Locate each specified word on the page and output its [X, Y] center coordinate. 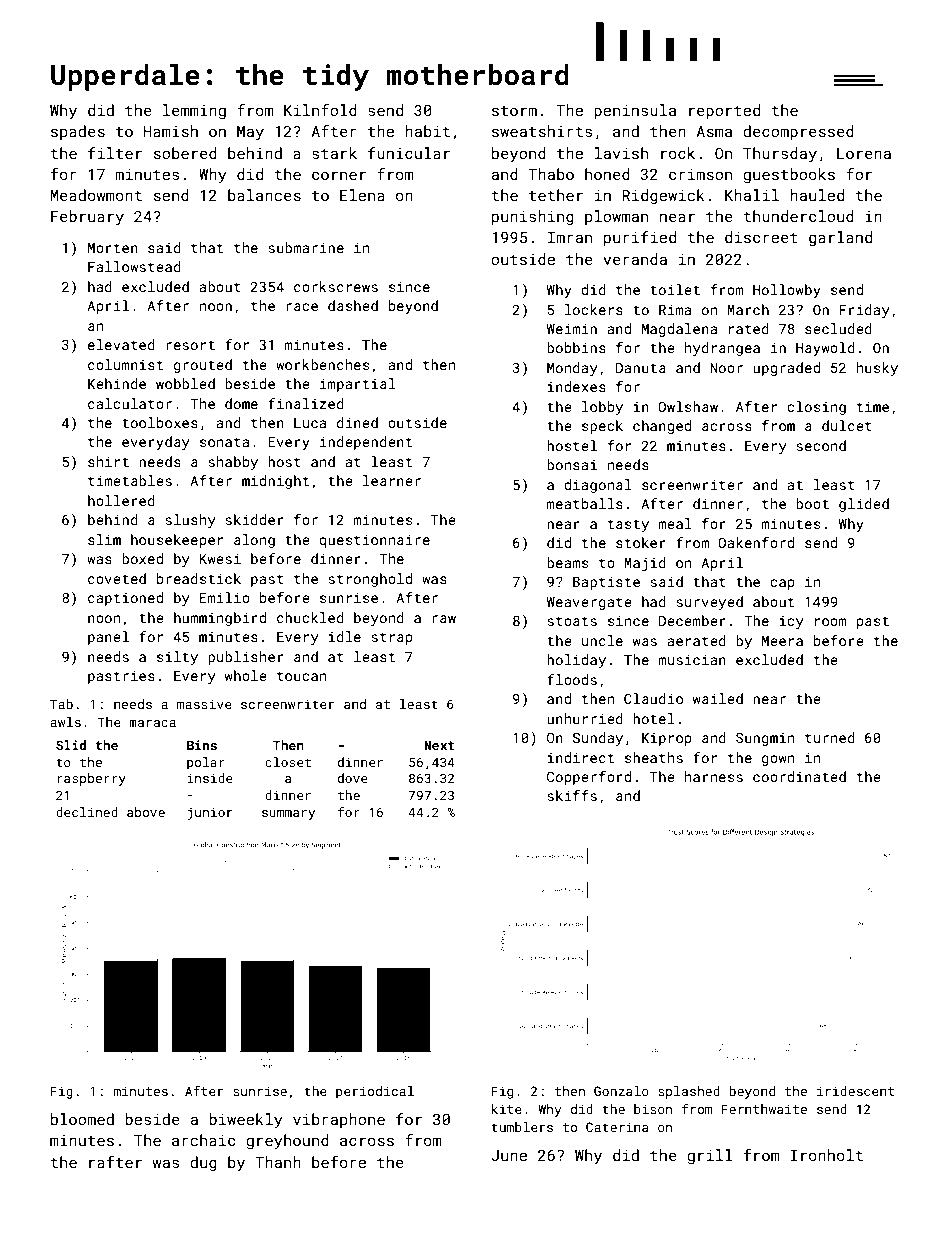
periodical [375, 1092]
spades [78, 132]
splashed [689, 1092]
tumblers [522, 1127]
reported [724, 111]
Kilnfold [320, 110]
